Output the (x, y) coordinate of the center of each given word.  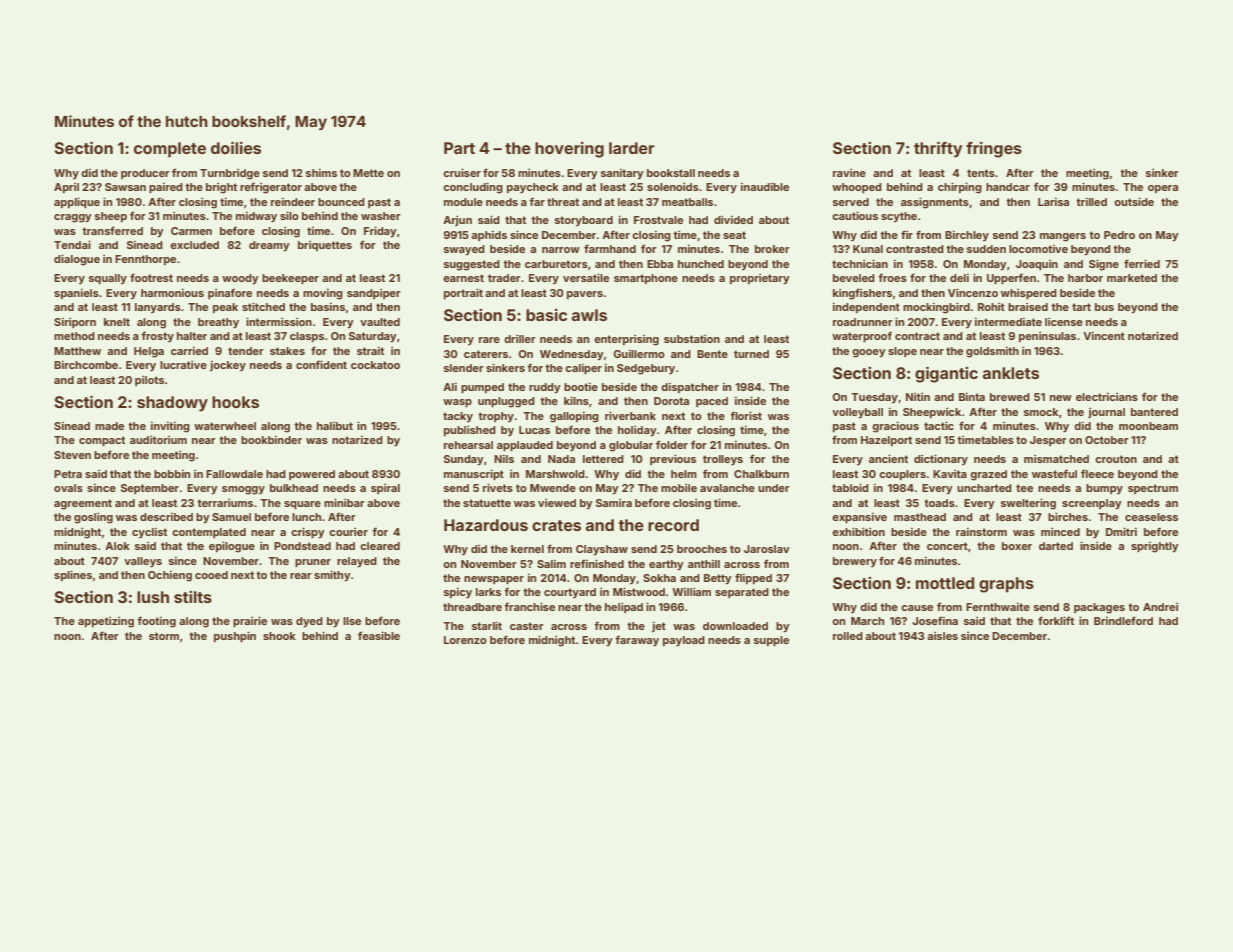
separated (742, 593)
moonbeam (1148, 426)
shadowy (172, 404)
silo (289, 215)
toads (939, 503)
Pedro (1119, 235)
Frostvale (658, 220)
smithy (332, 576)
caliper (583, 369)
